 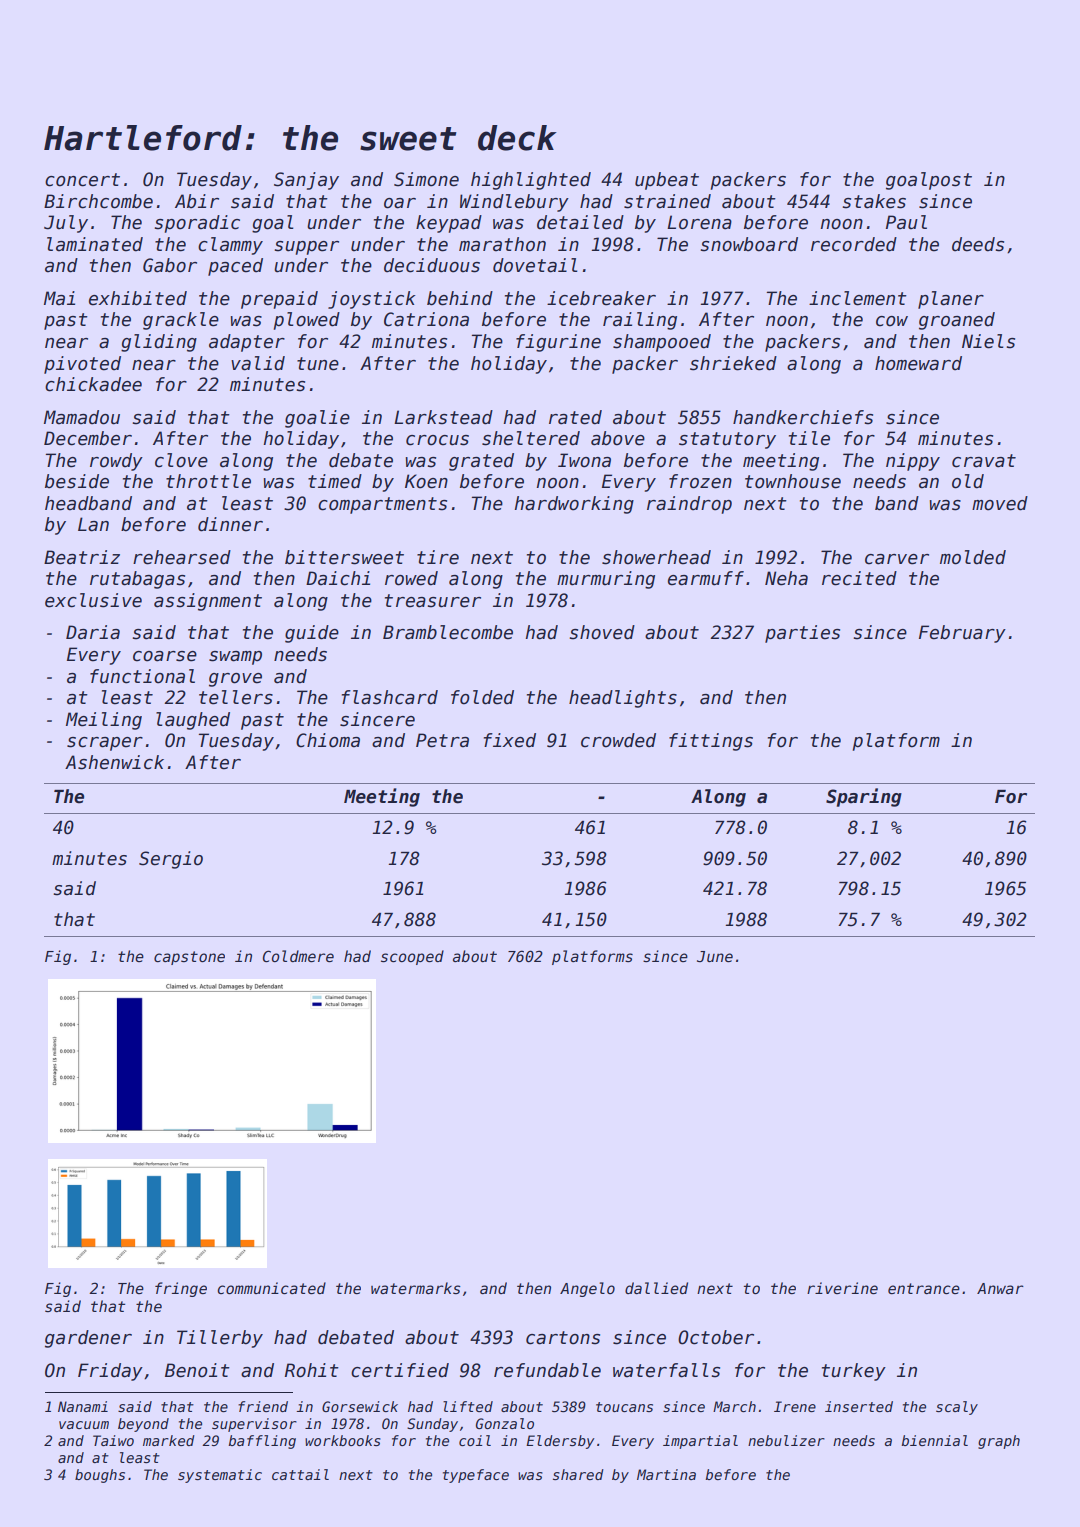 I want to click on molded, so click(x=973, y=557).
